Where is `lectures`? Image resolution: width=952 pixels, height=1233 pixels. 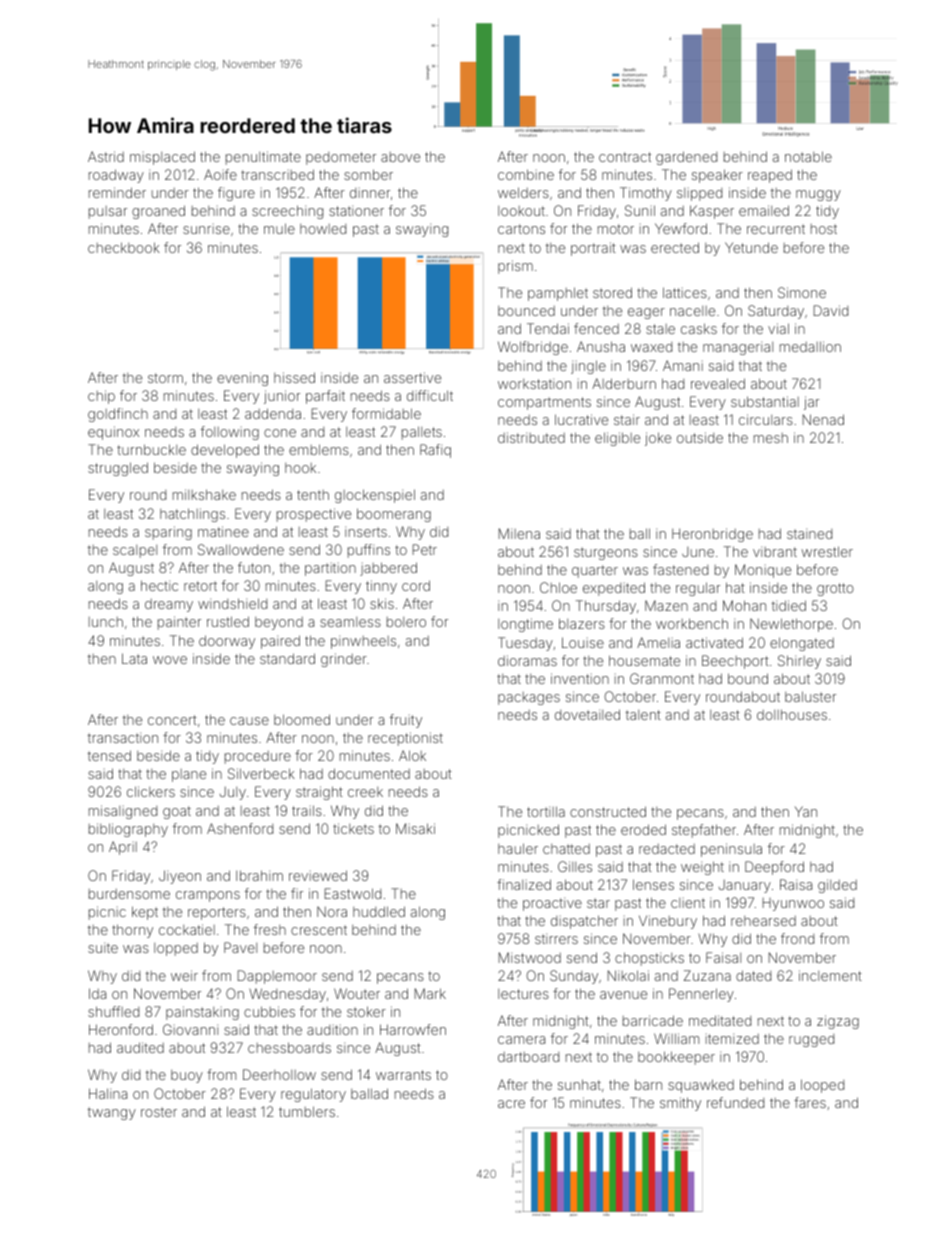 lectures is located at coordinates (523, 994).
